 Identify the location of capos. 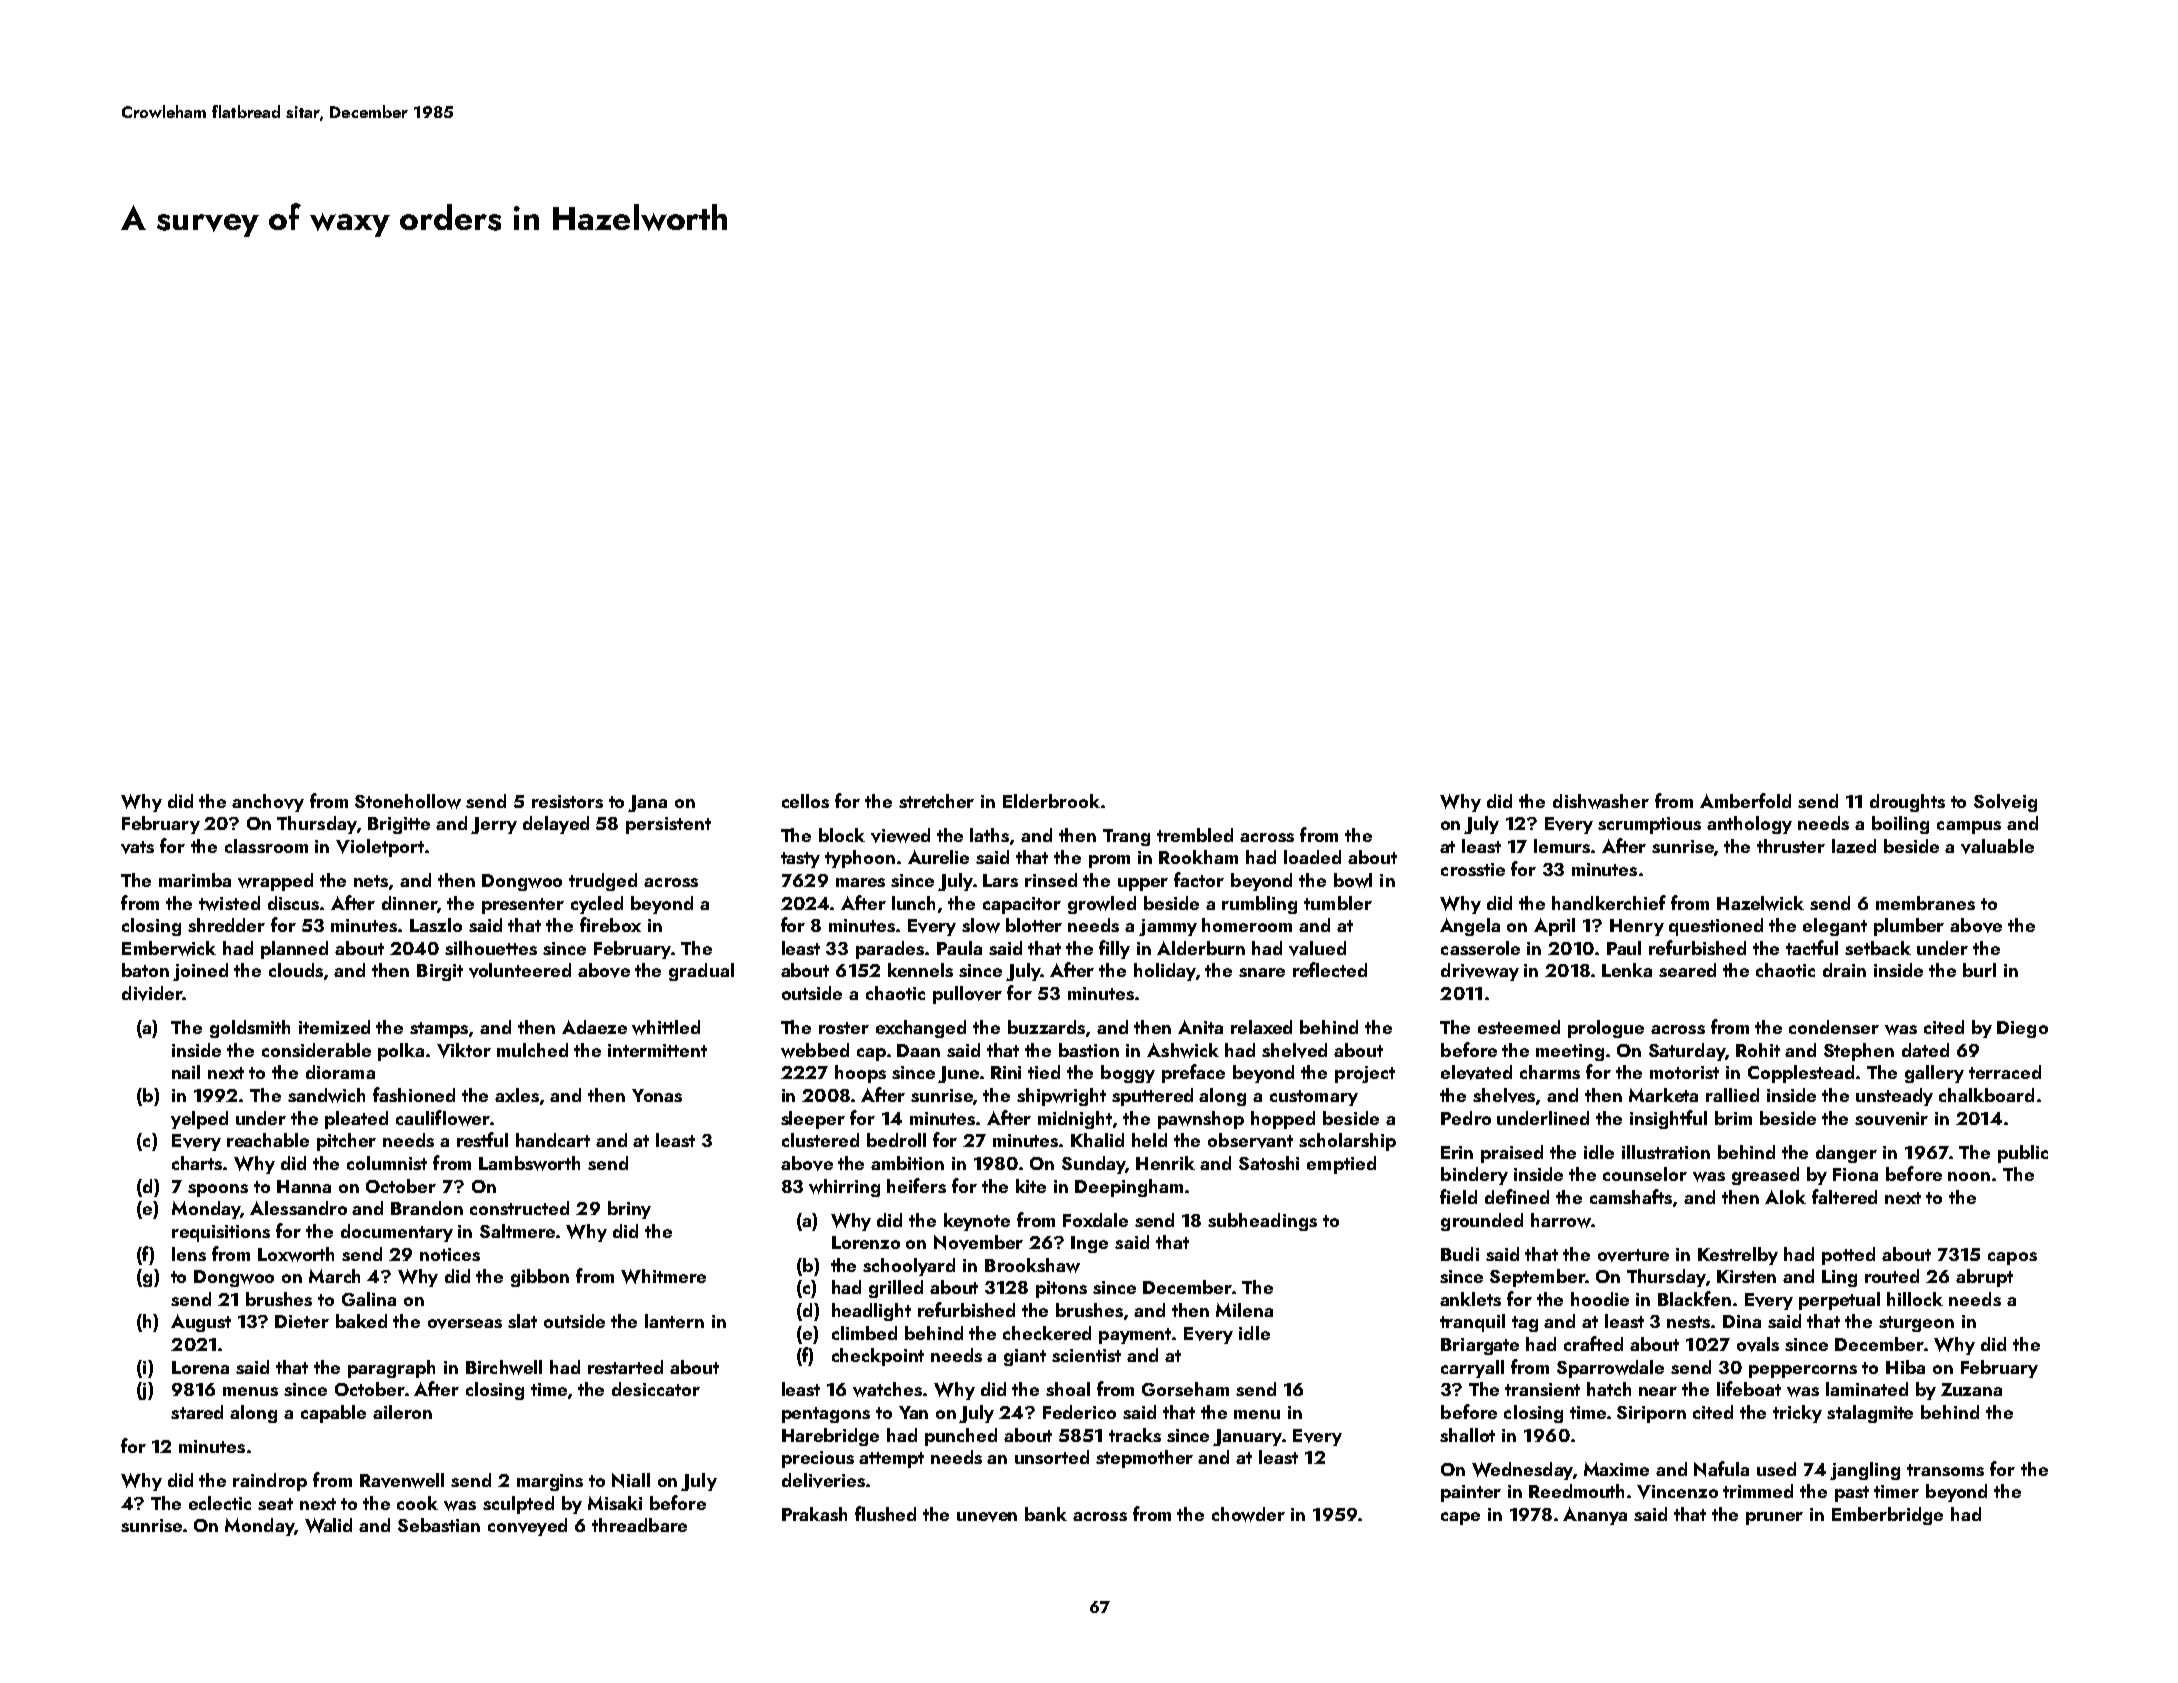
(2012, 1258).
